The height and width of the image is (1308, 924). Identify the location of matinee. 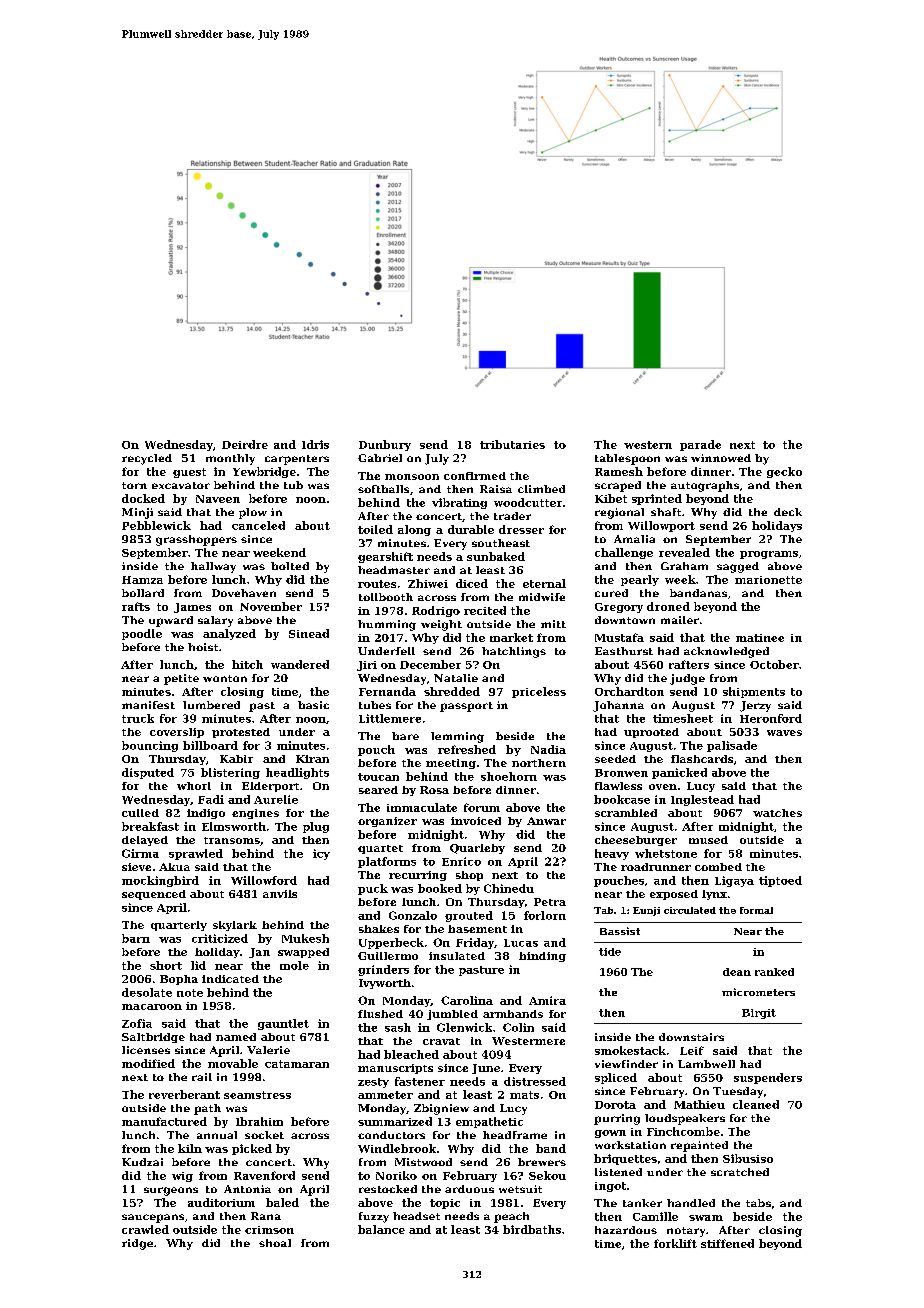
(760, 638).
